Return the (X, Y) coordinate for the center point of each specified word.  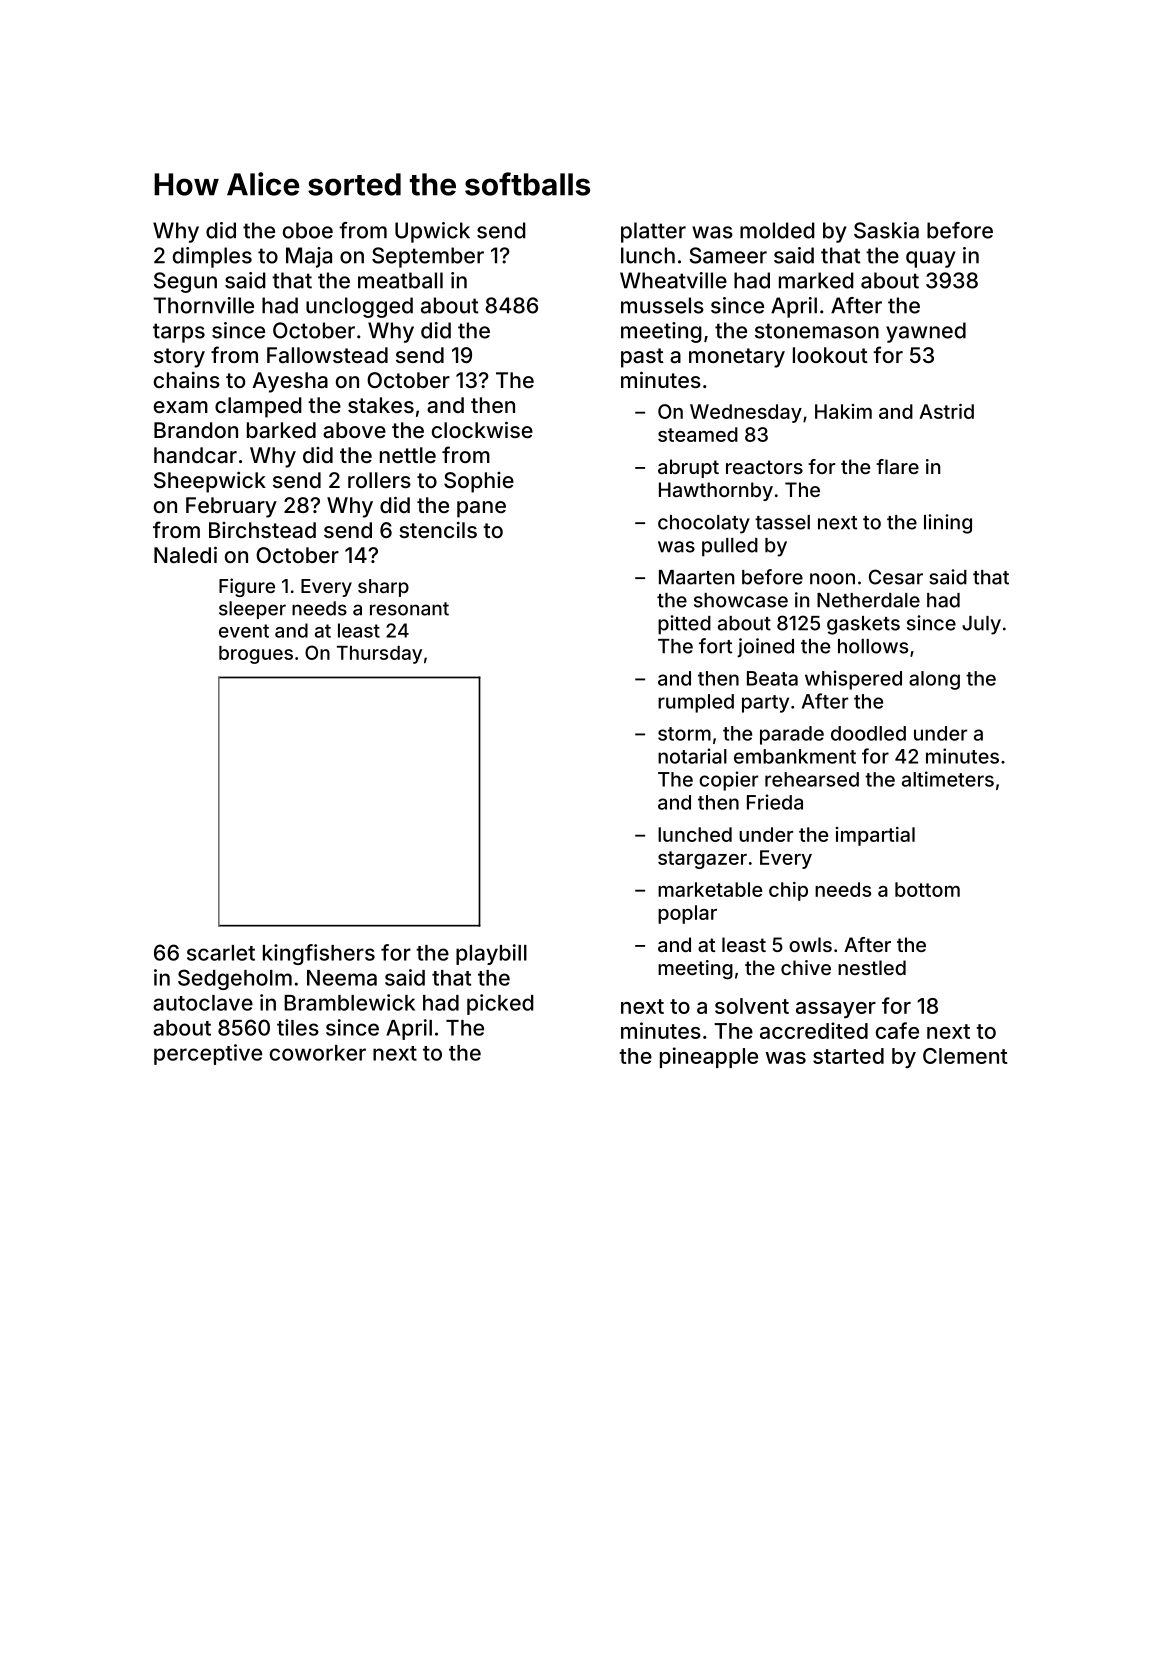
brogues (256, 655)
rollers (379, 480)
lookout (830, 355)
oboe (308, 230)
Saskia (886, 230)
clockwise (482, 429)
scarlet (221, 953)
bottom (927, 889)
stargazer (702, 860)
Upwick (432, 232)
